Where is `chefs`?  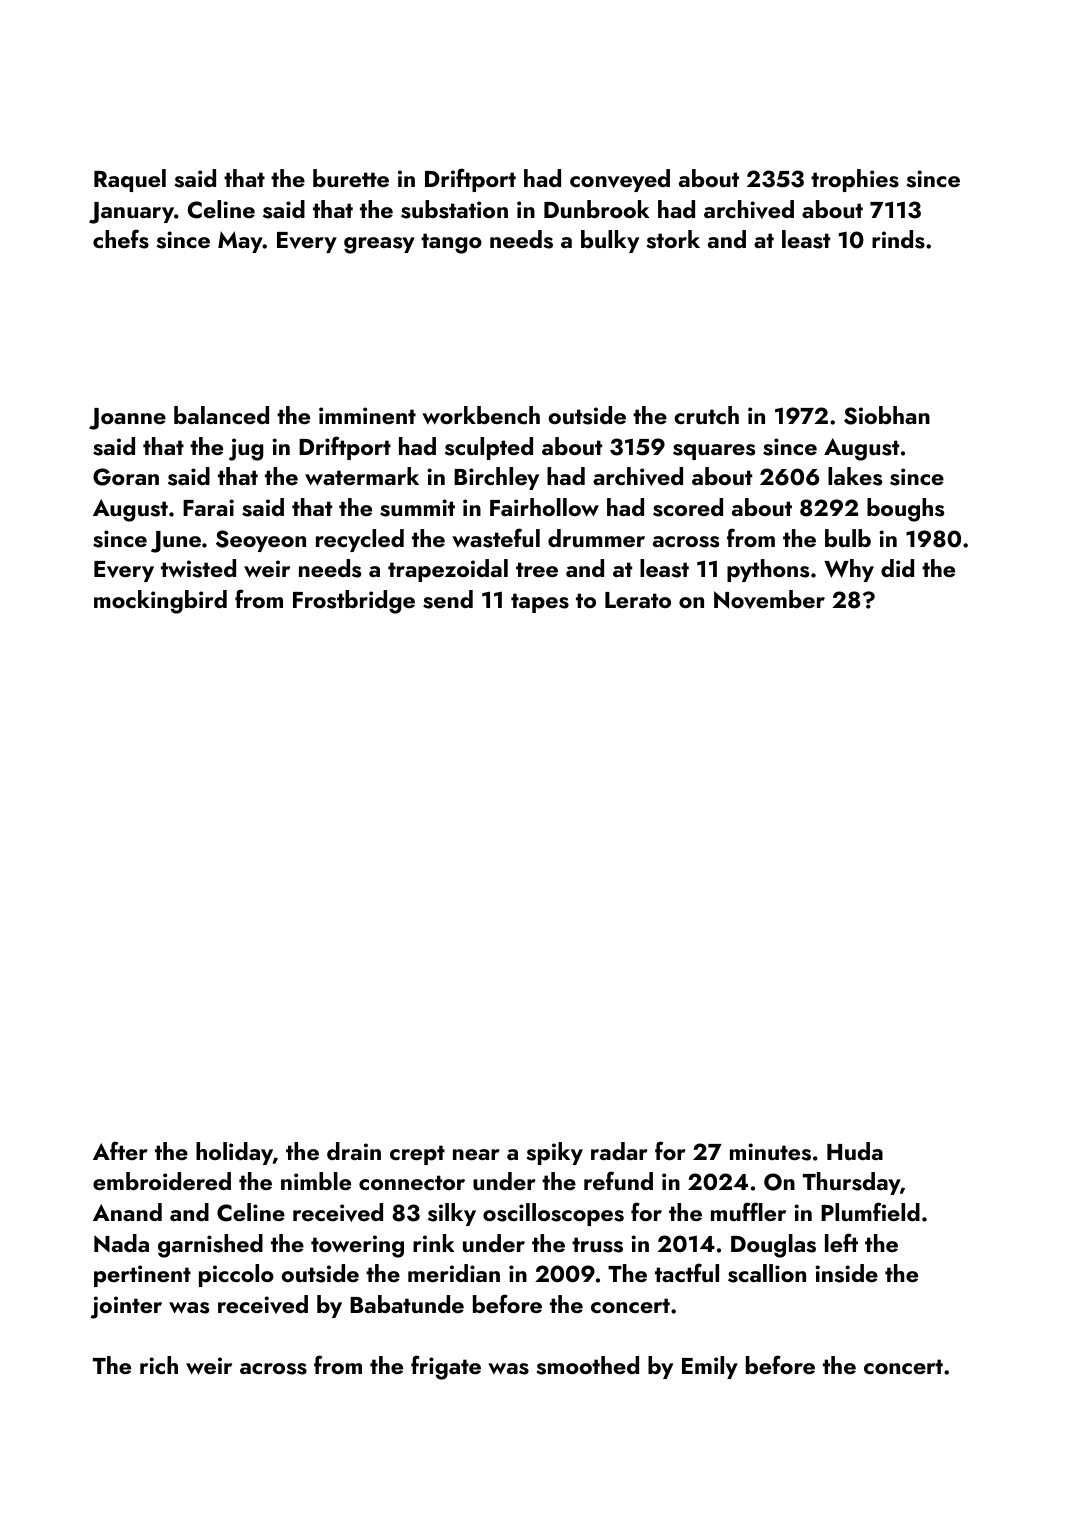 chefs is located at coordinates (121, 239).
